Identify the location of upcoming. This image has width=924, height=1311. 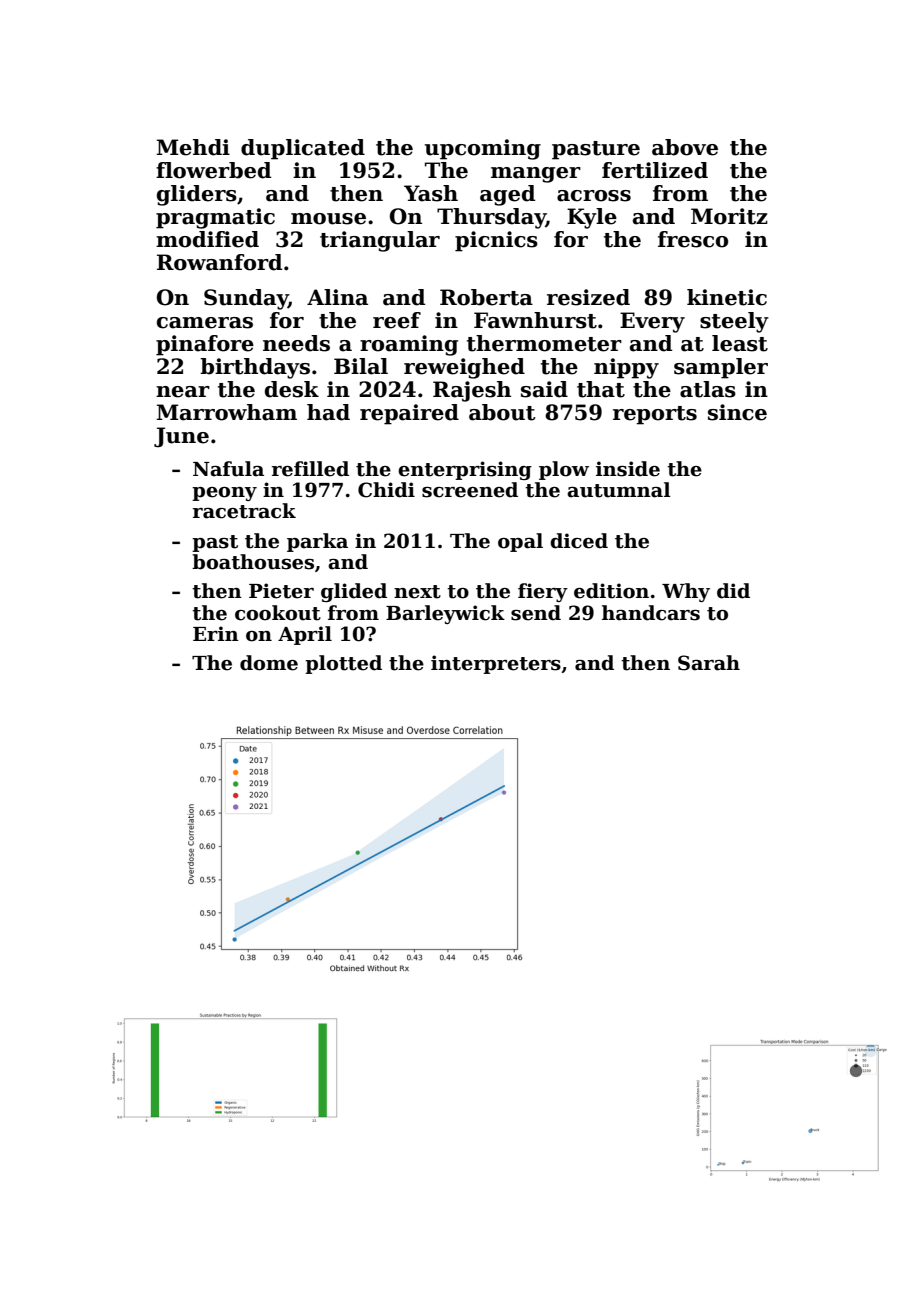
(483, 149).
